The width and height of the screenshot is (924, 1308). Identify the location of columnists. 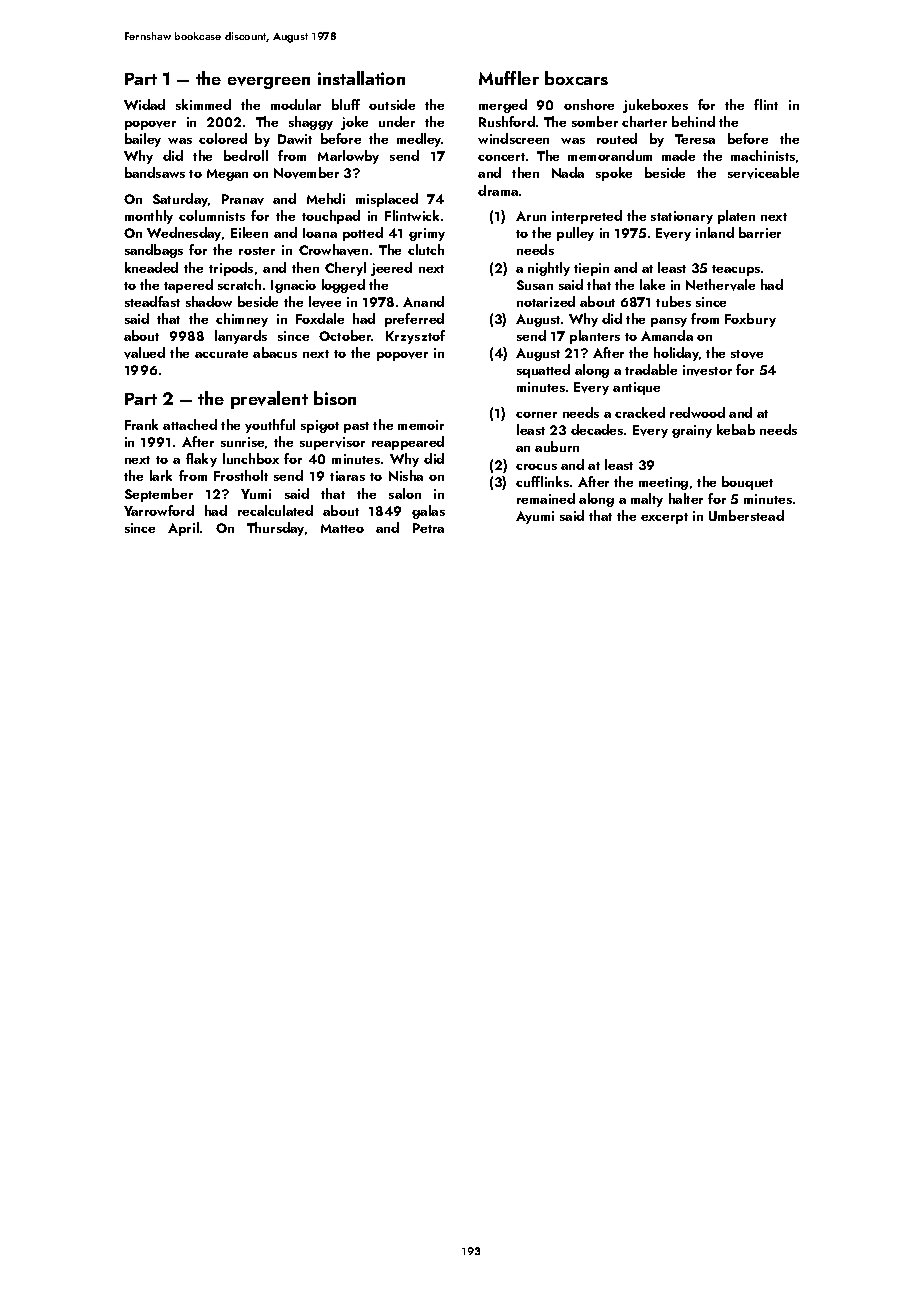
(212, 215).
